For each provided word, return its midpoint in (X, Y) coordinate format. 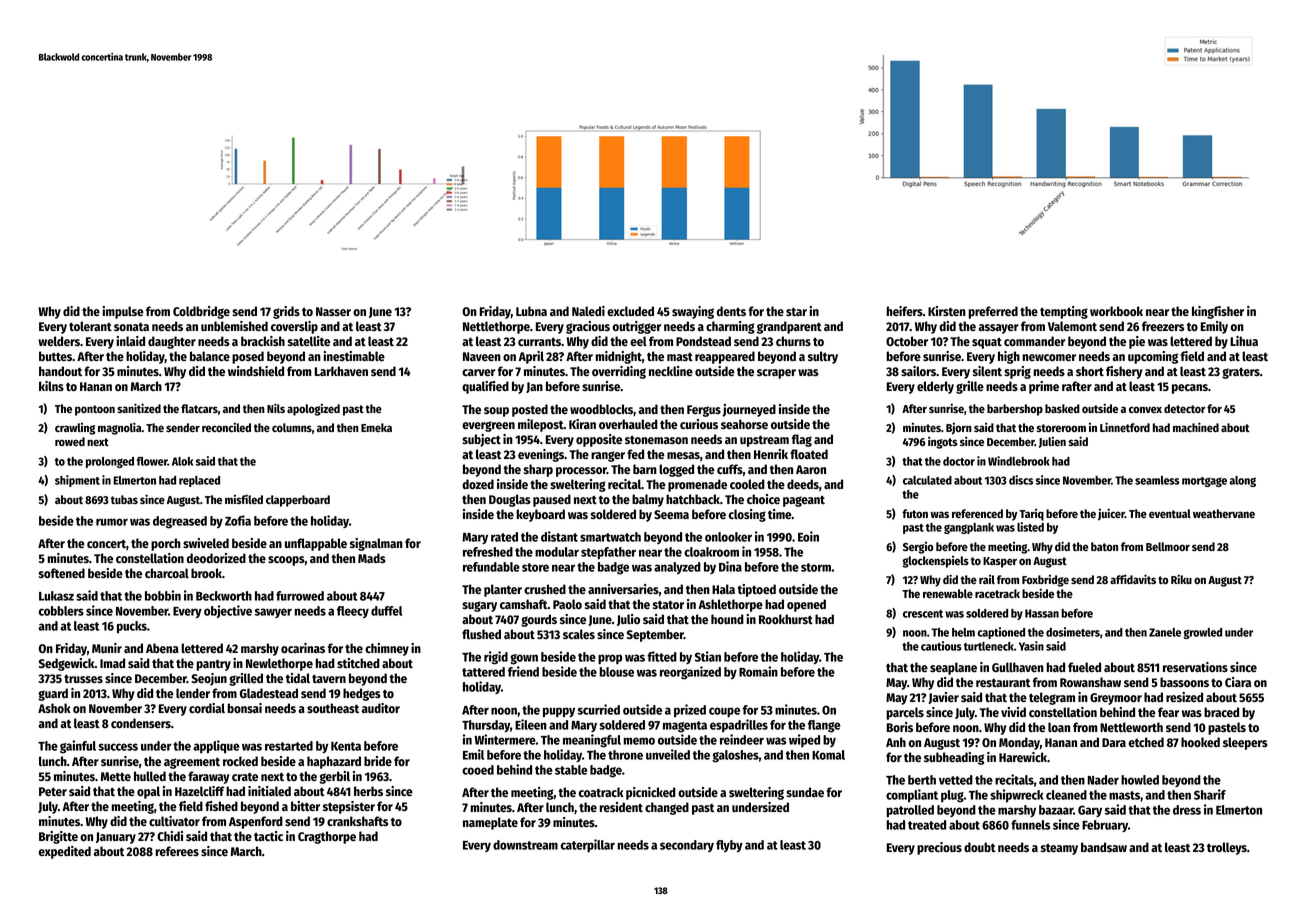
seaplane (953, 668)
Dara (1114, 742)
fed (635, 454)
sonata (131, 327)
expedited (65, 852)
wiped (804, 740)
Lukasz (56, 596)
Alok (182, 461)
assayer (998, 329)
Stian (708, 656)
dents (731, 311)
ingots (943, 442)
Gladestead (269, 693)
